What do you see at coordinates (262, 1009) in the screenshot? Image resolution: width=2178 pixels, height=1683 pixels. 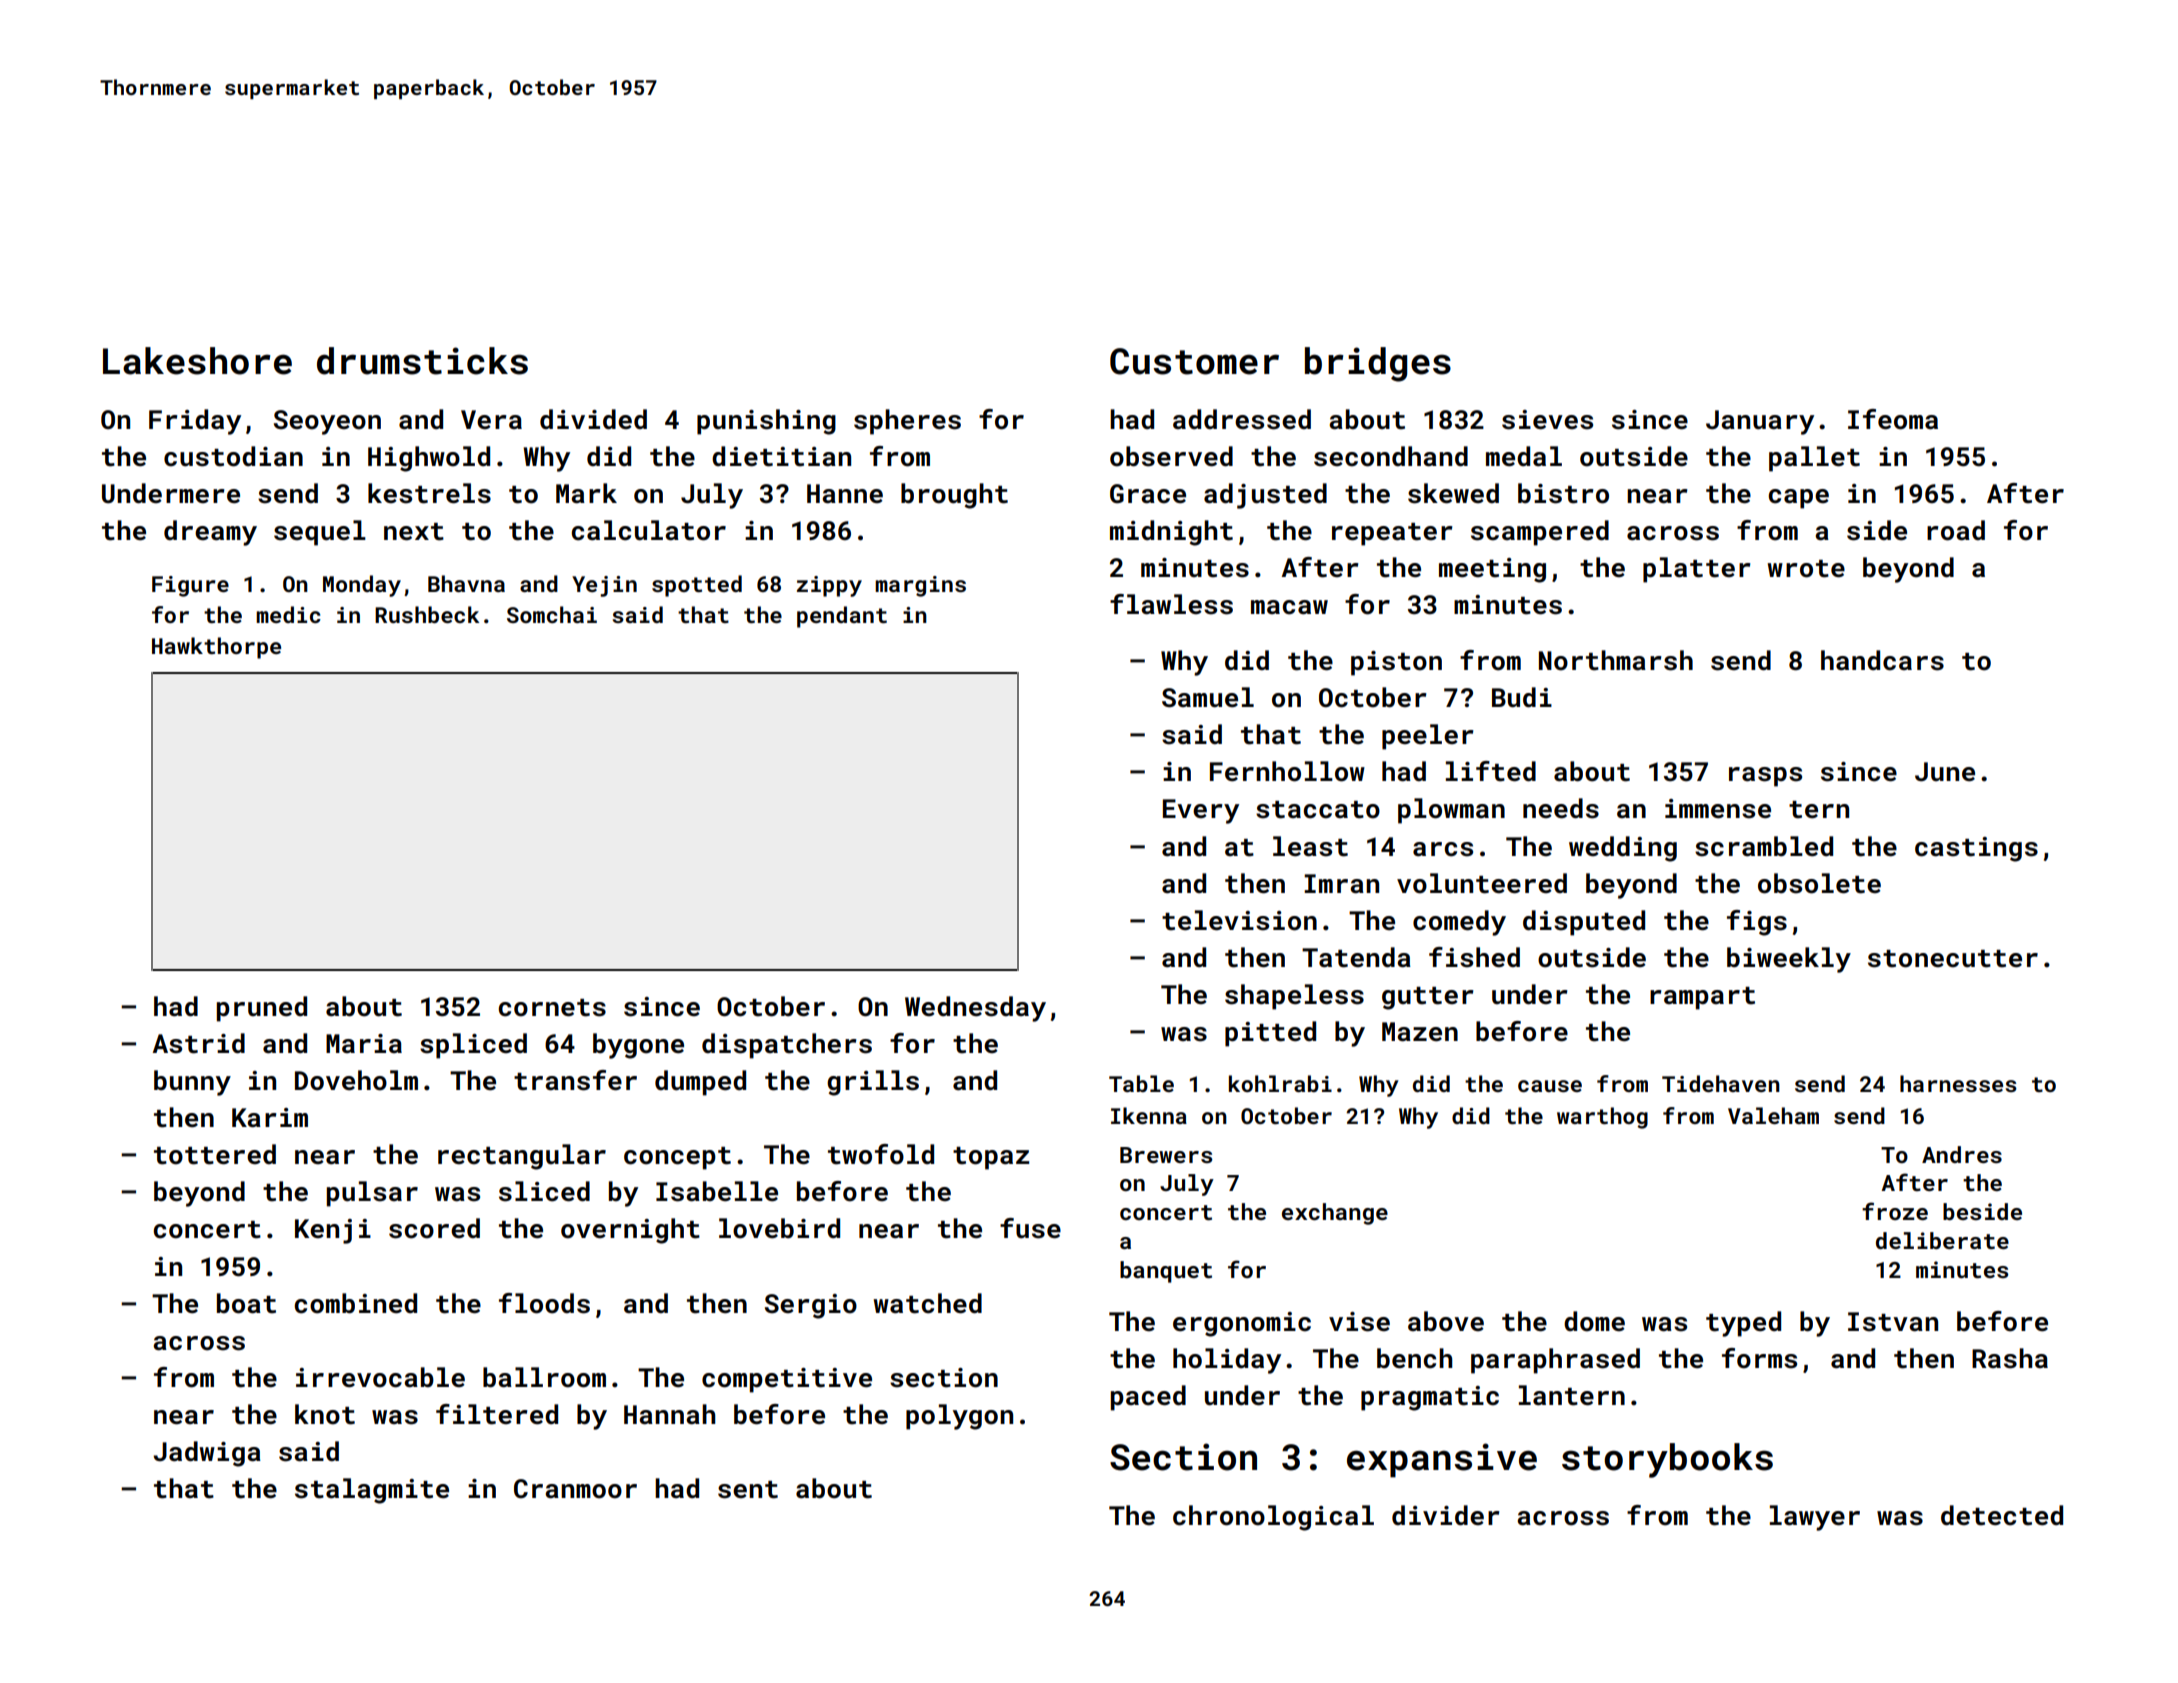 I see `pruned` at bounding box center [262, 1009].
